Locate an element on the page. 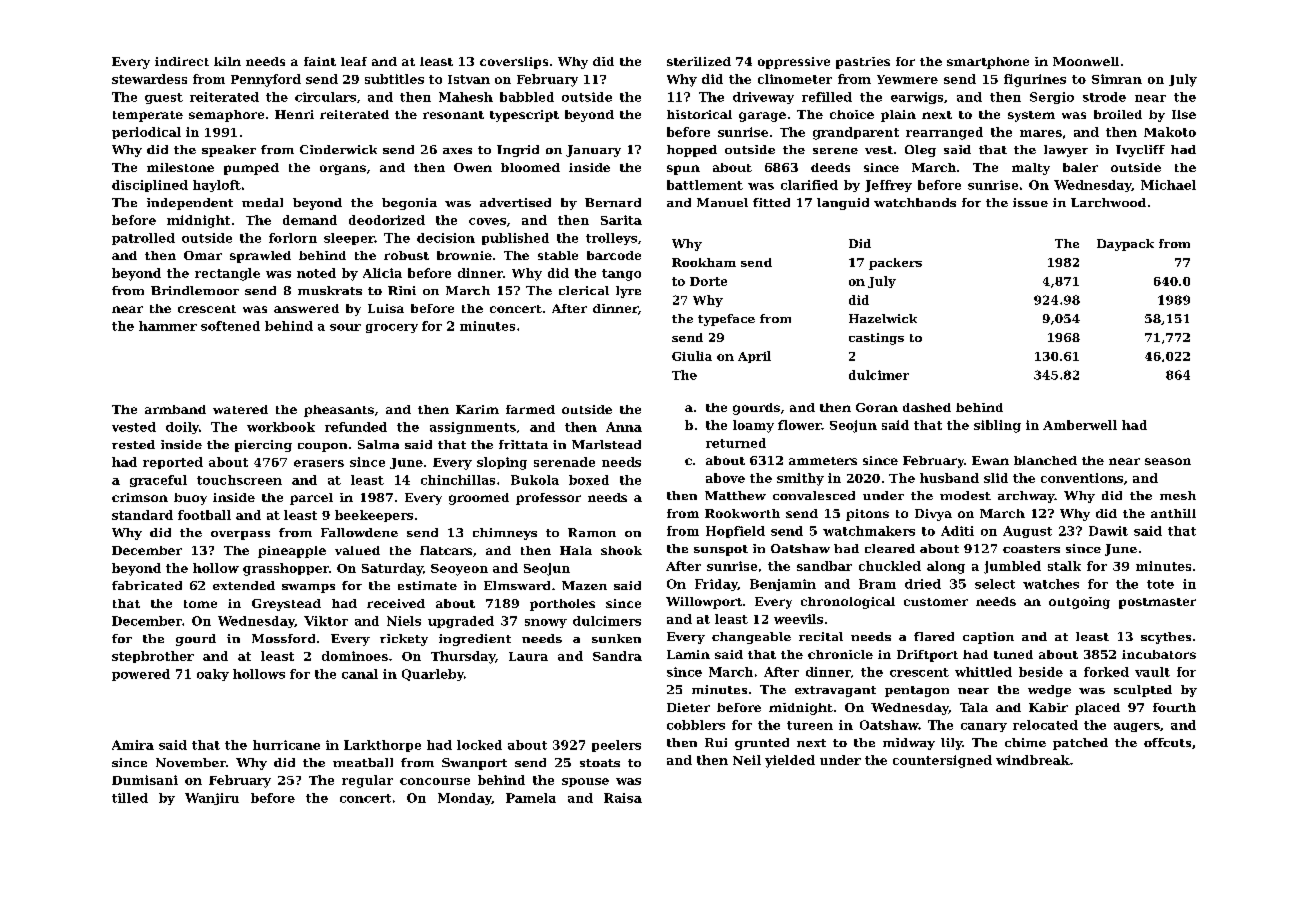 Image resolution: width=1308 pixels, height=924 pixels. forked is located at coordinates (1106, 672).
